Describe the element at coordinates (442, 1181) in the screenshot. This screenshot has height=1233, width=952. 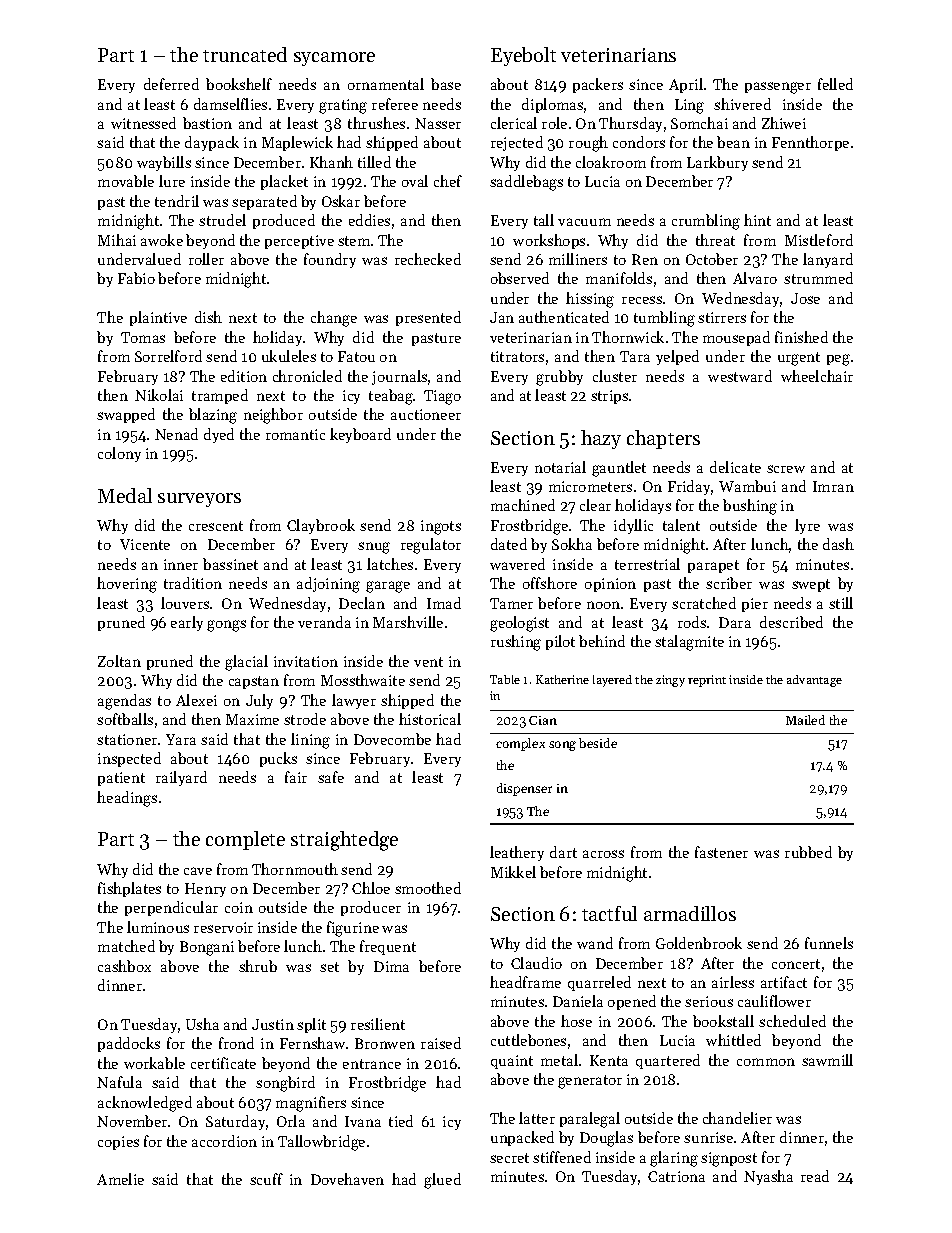
I see `glued` at that location.
